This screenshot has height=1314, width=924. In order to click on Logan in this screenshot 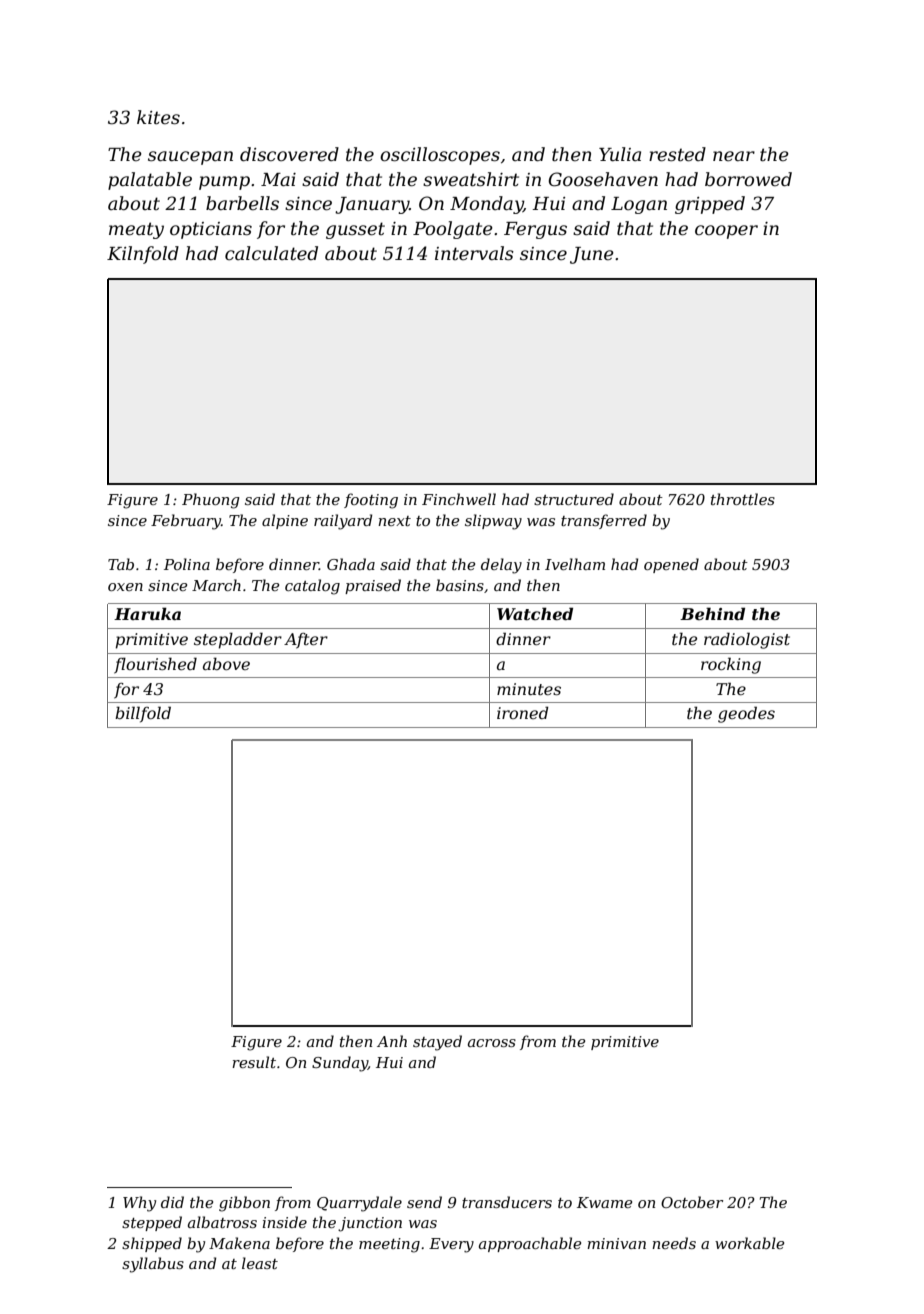, I will do `click(639, 205)`.
